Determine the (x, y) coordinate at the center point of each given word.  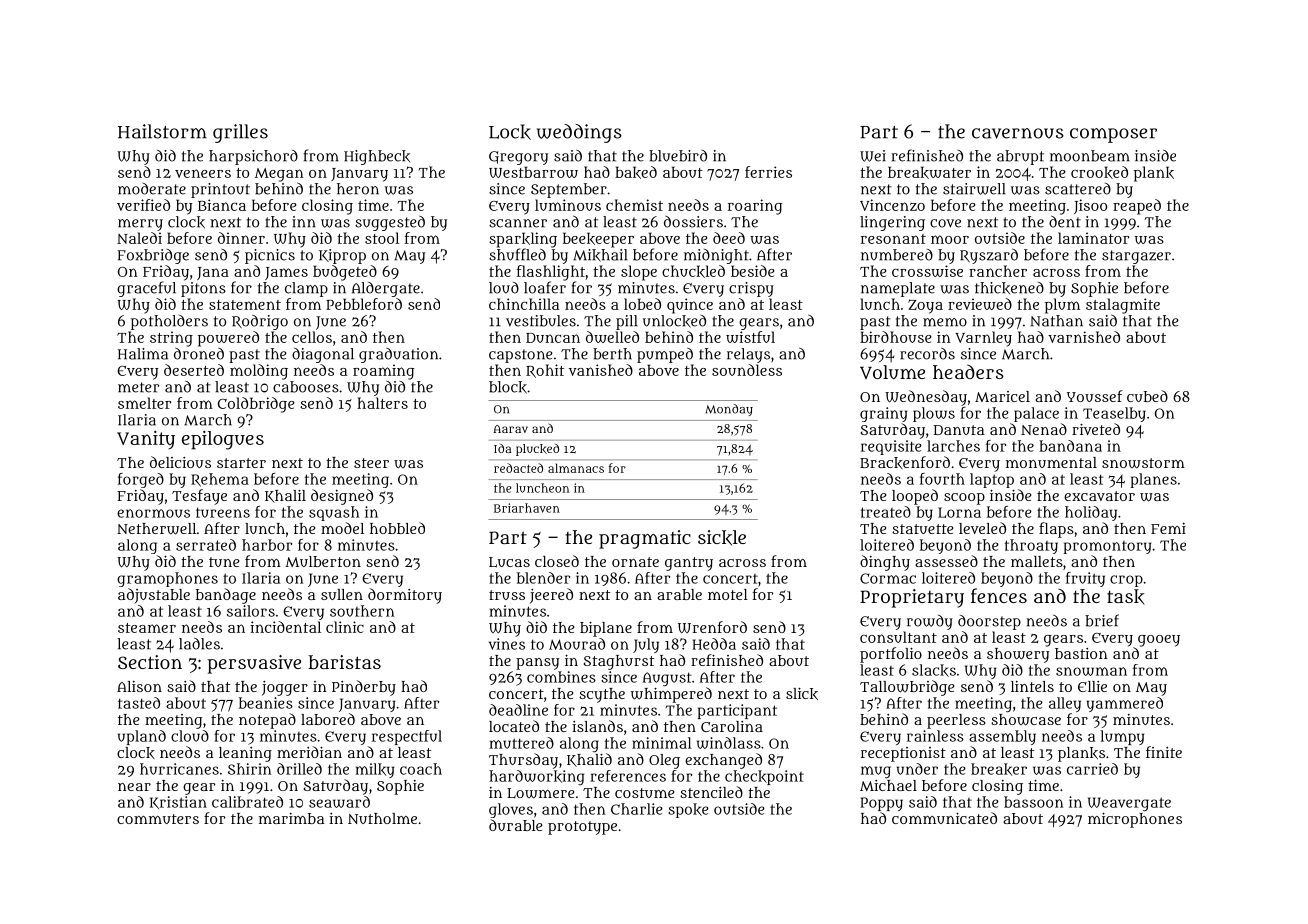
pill (627, 322)
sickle (722, 538)
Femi (1168, 528)
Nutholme (382, 818)
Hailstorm (162, 131)
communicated (944, 818)
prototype (582, 828)
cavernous (1018, 133)
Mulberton (323, 561)
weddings (579, 133)
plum (1062, 306)
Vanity (146, 440)
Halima (143, 354)
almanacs (576, 468)
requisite (891, 447)
